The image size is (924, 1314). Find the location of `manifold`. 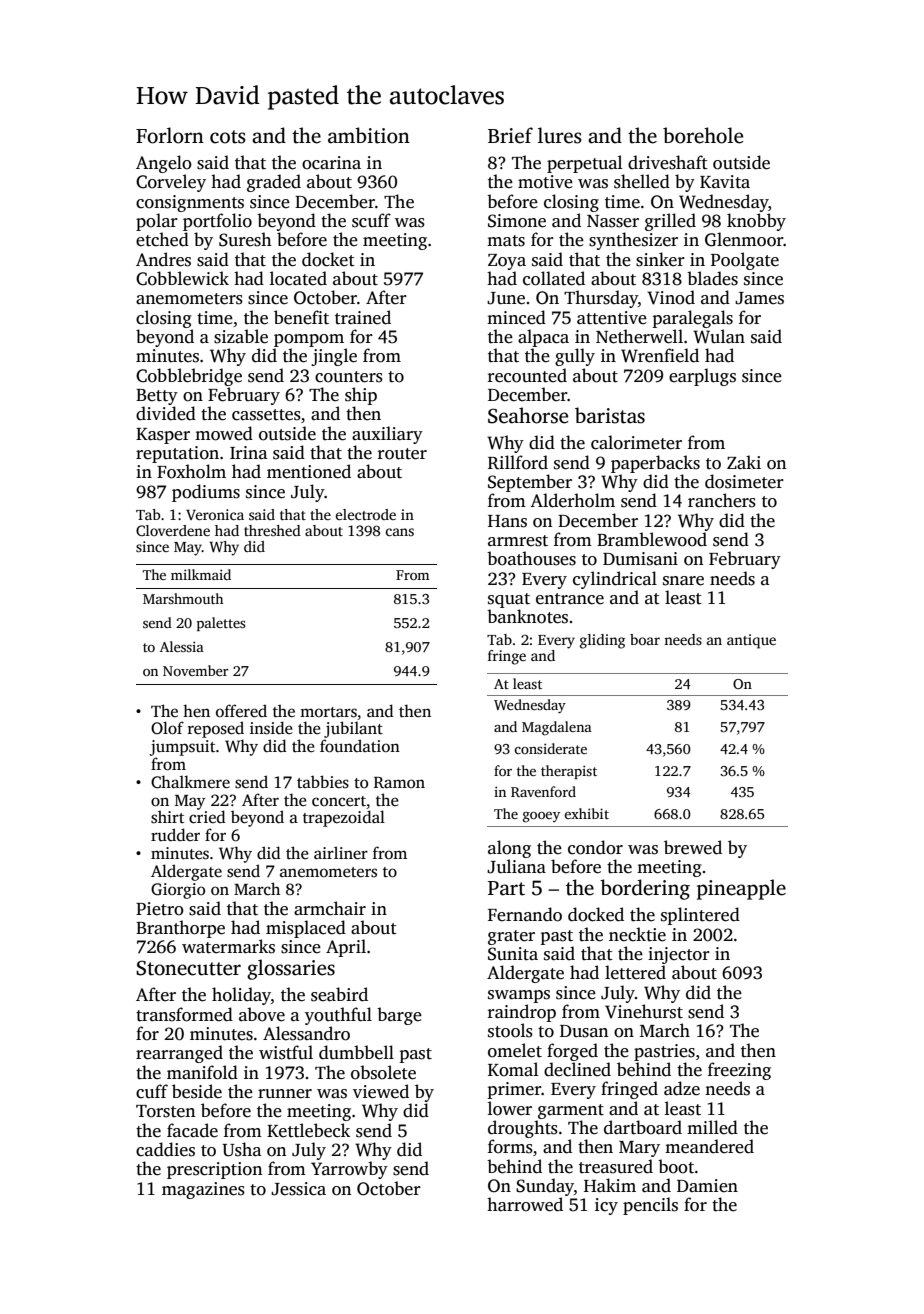

manifold is located at coordinates (202, 1072).
